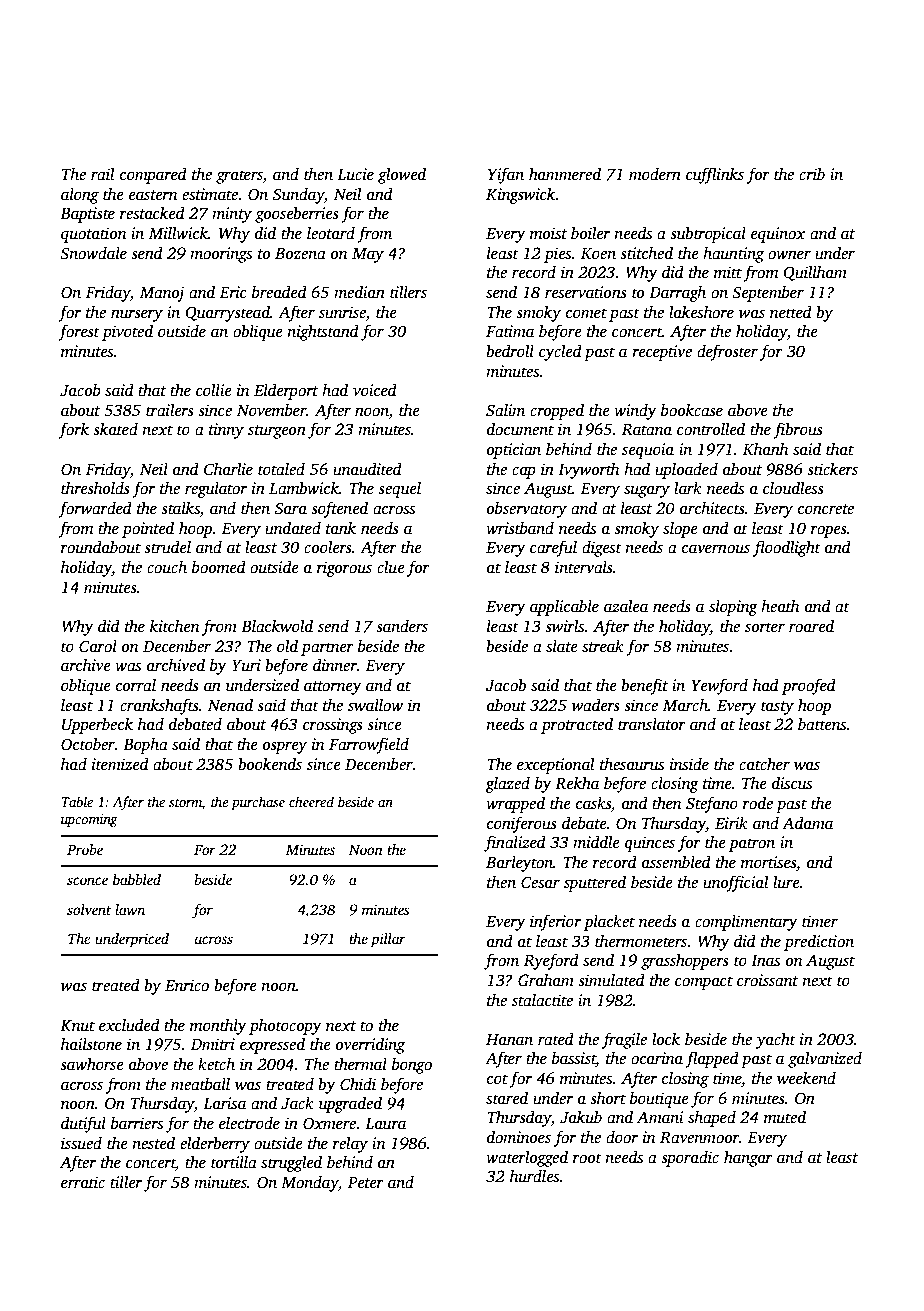  What do you see at coordinates (715, 175) in the screenshot?
I see `cufflinks` at bounding box center [715, 175].
